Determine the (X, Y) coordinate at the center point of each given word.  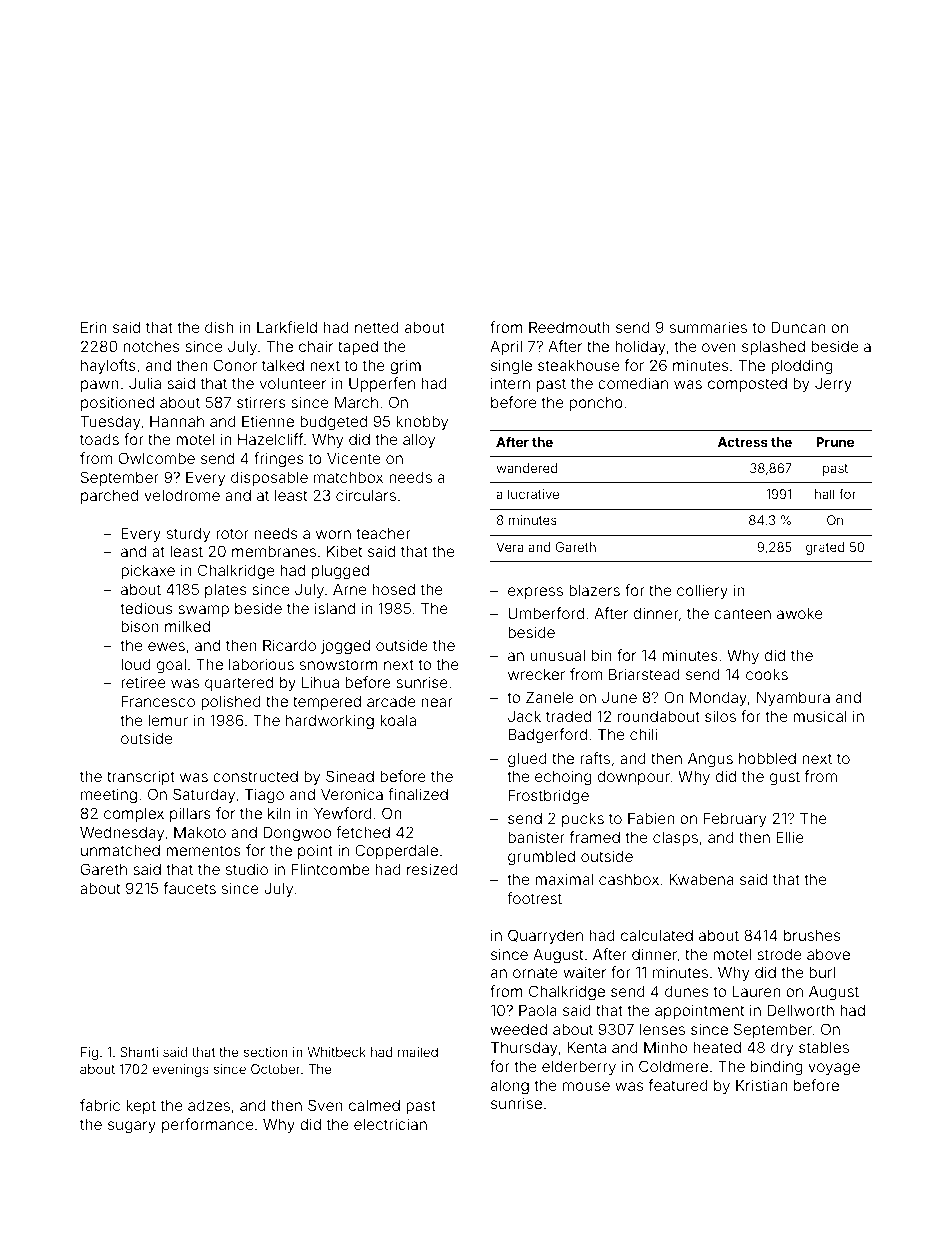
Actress (743, 442)
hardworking (330, 722)
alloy (419, 440)
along (510, 1087)
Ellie (790, 837)
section (266, 1052)
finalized (418, 794)
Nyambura (793, 698)
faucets (190, 888)
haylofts (108, 366)
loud (136, 664)
